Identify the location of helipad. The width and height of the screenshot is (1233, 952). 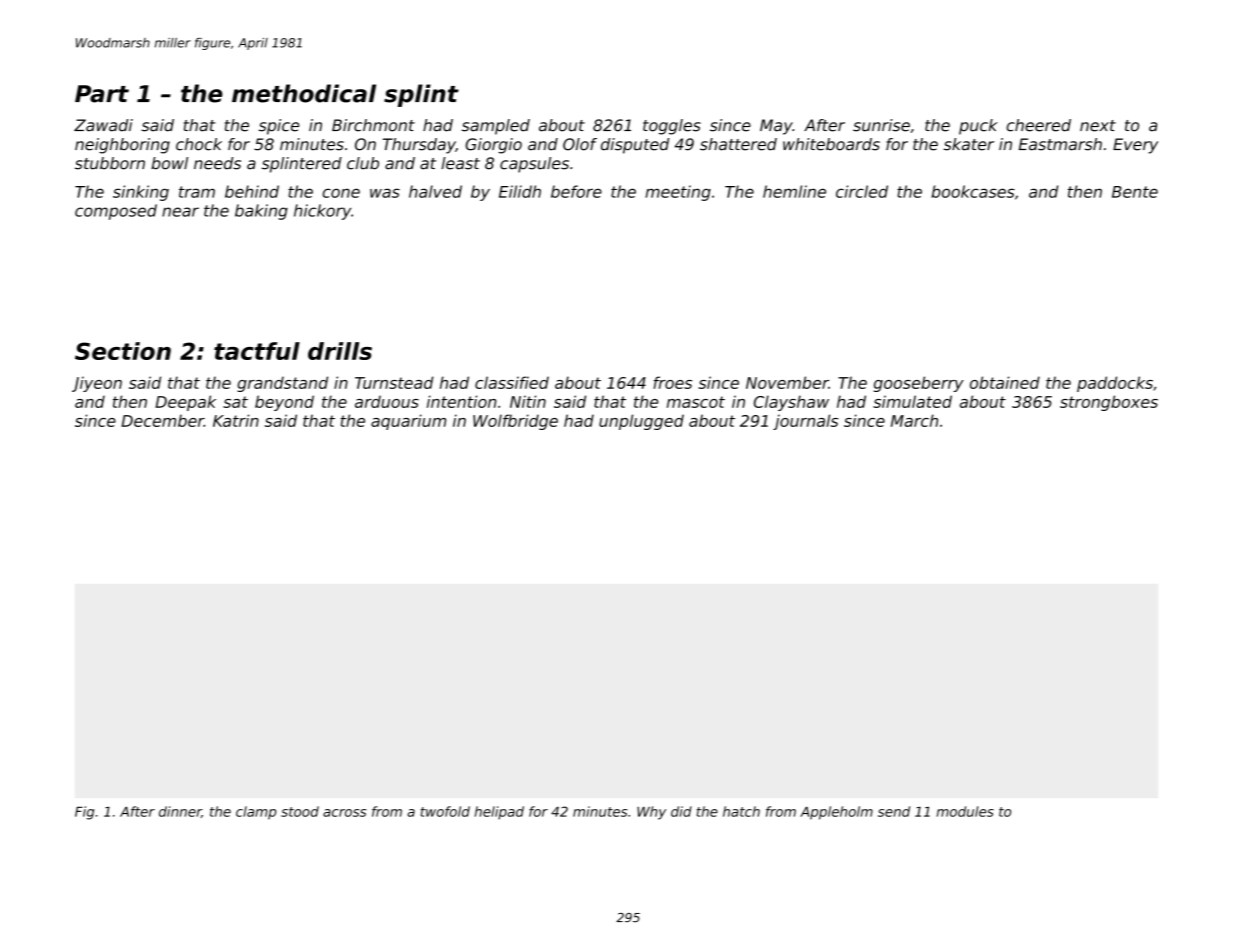
(499, 813).
